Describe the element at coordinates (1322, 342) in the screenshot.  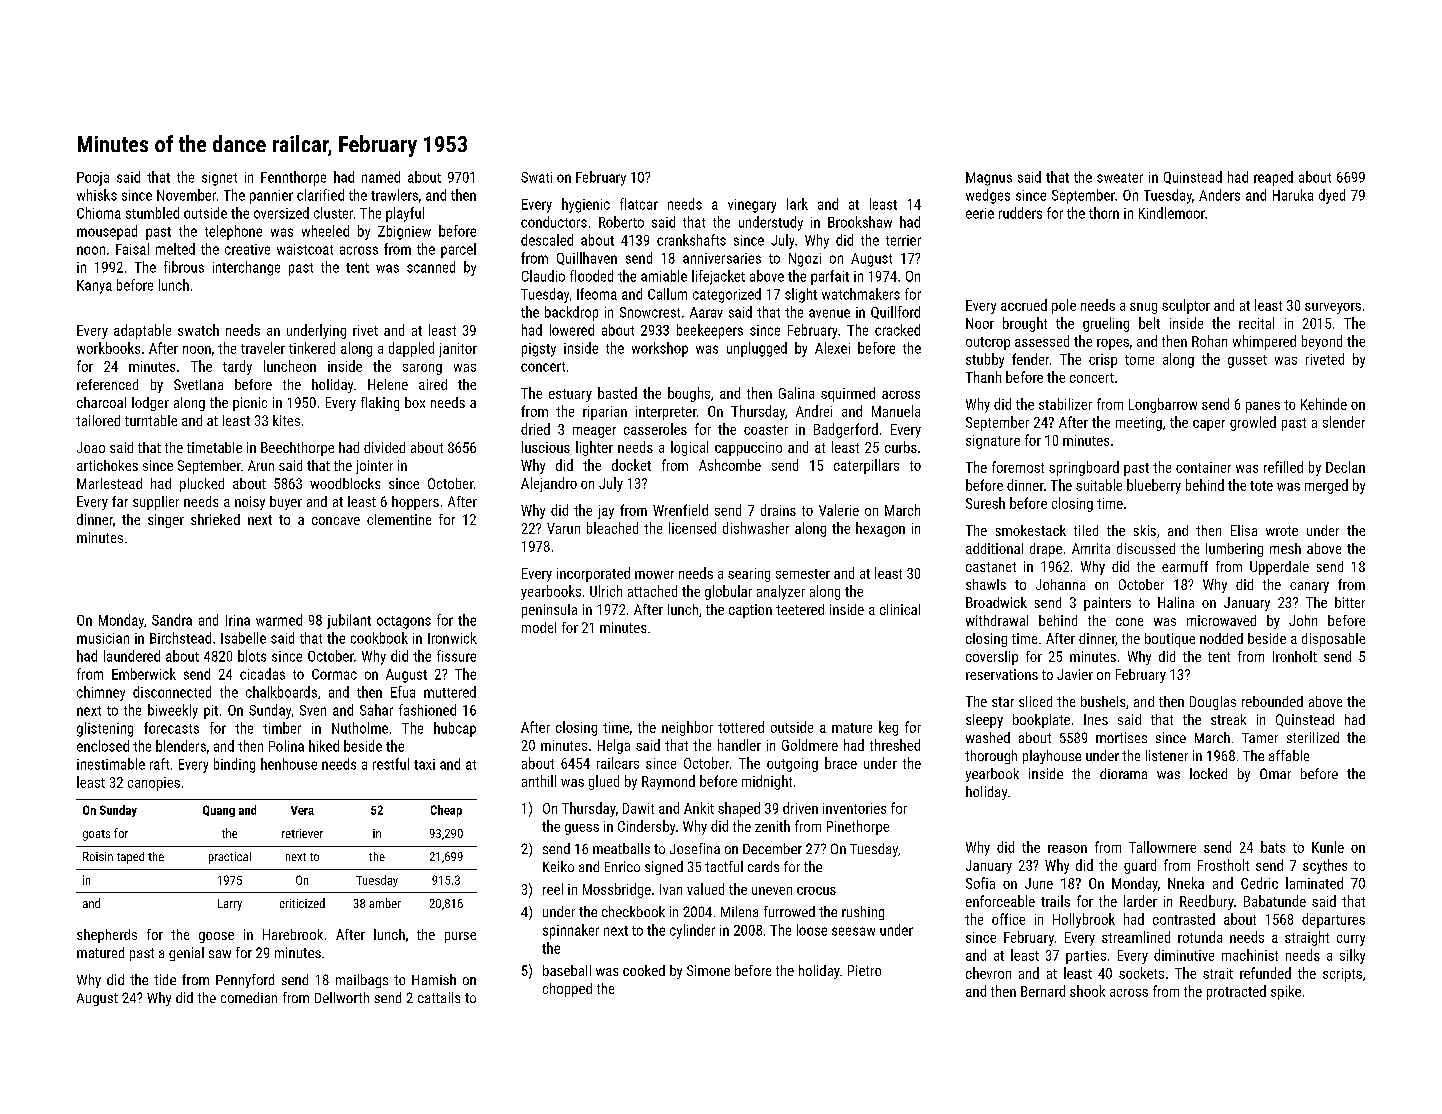
I see `beyond` at that location.
